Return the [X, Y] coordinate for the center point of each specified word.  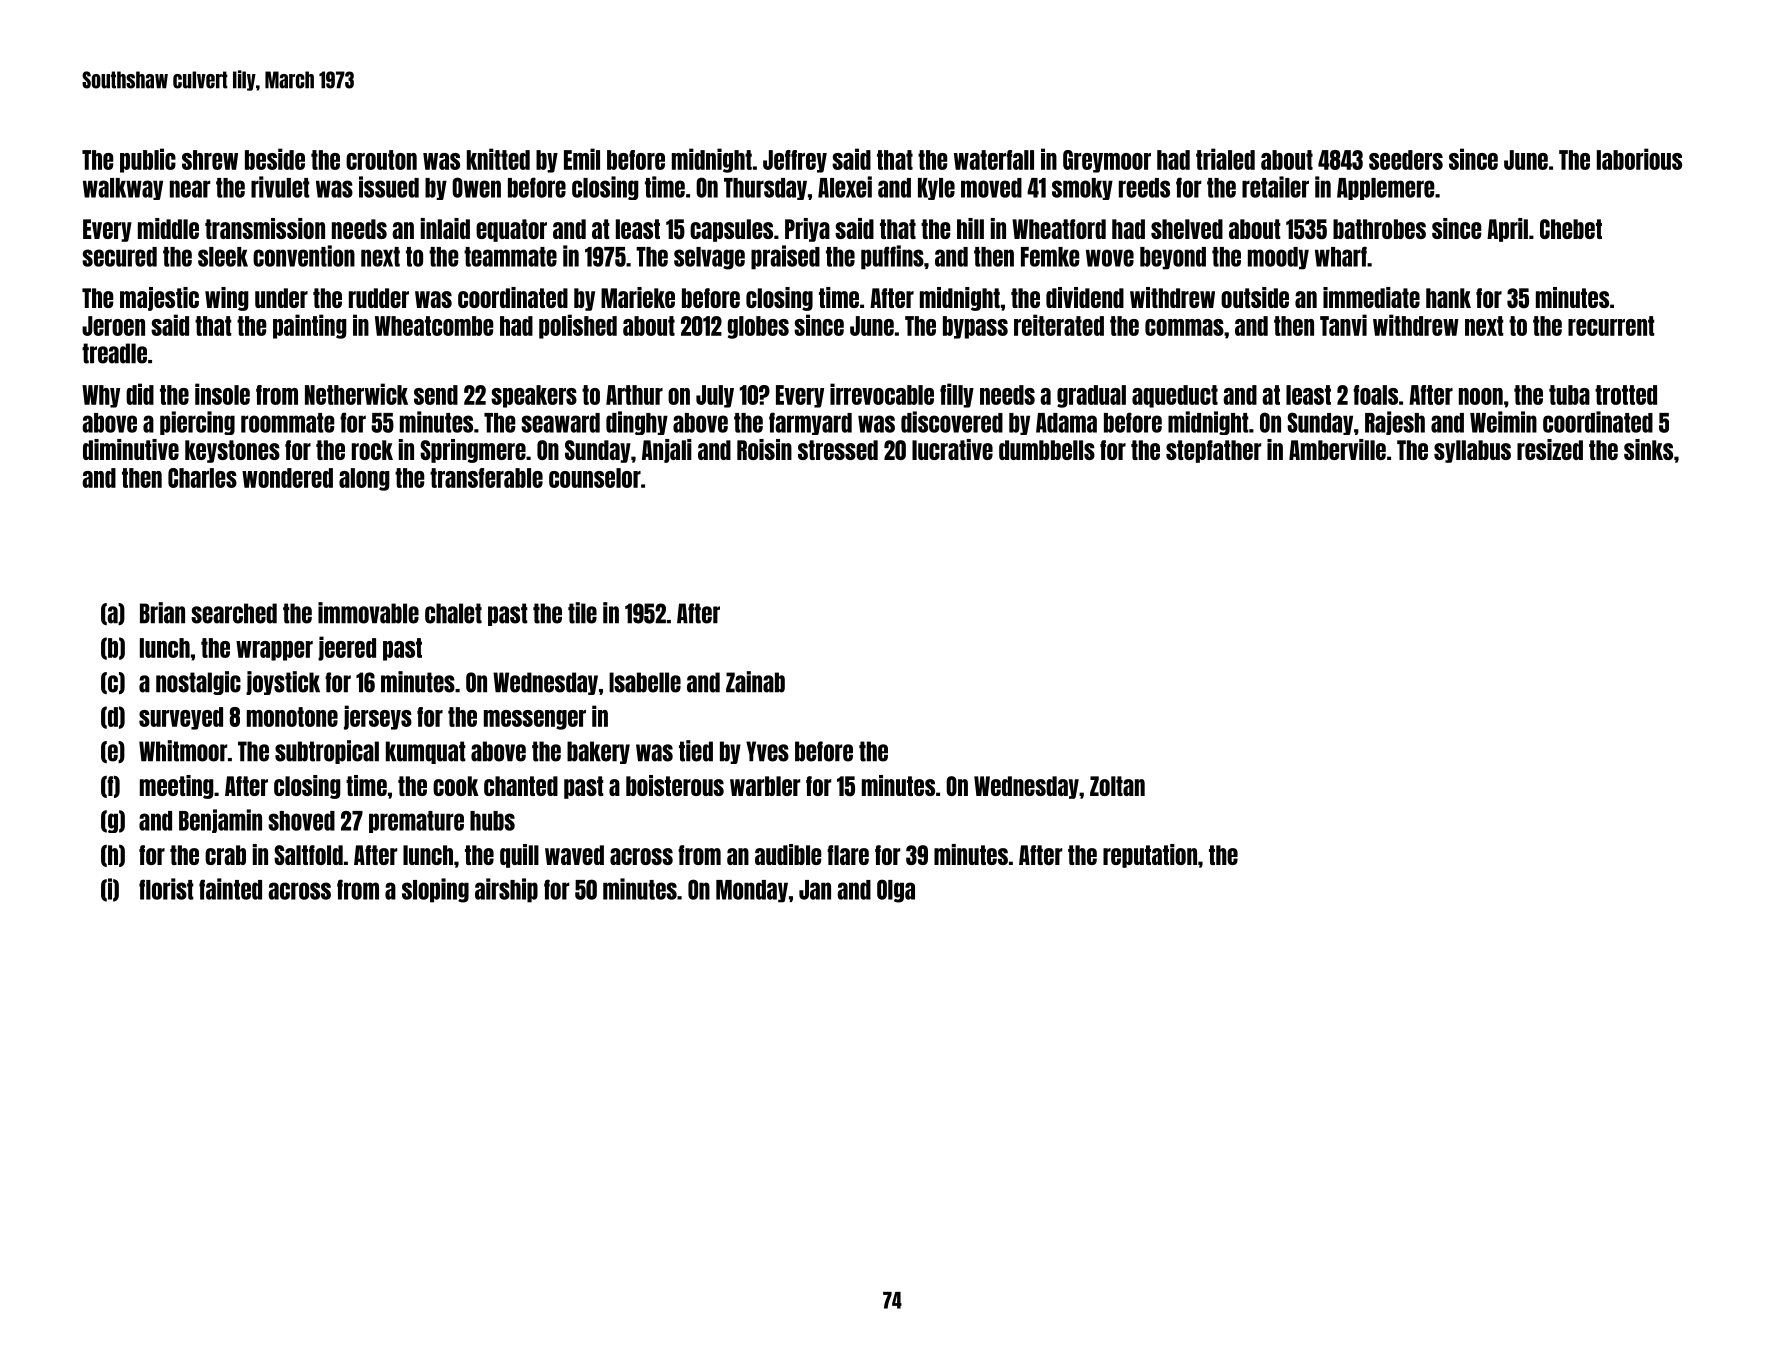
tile [582, 613]
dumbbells [1047, 450]
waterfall [994, 160]
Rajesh [1395, 423]
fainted [230, 889]
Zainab [755, 682]
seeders [1406, 160]
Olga [896, 891]
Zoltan [1117, 786]
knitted [498, 159]
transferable [486, 478]
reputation [1150, 856]
